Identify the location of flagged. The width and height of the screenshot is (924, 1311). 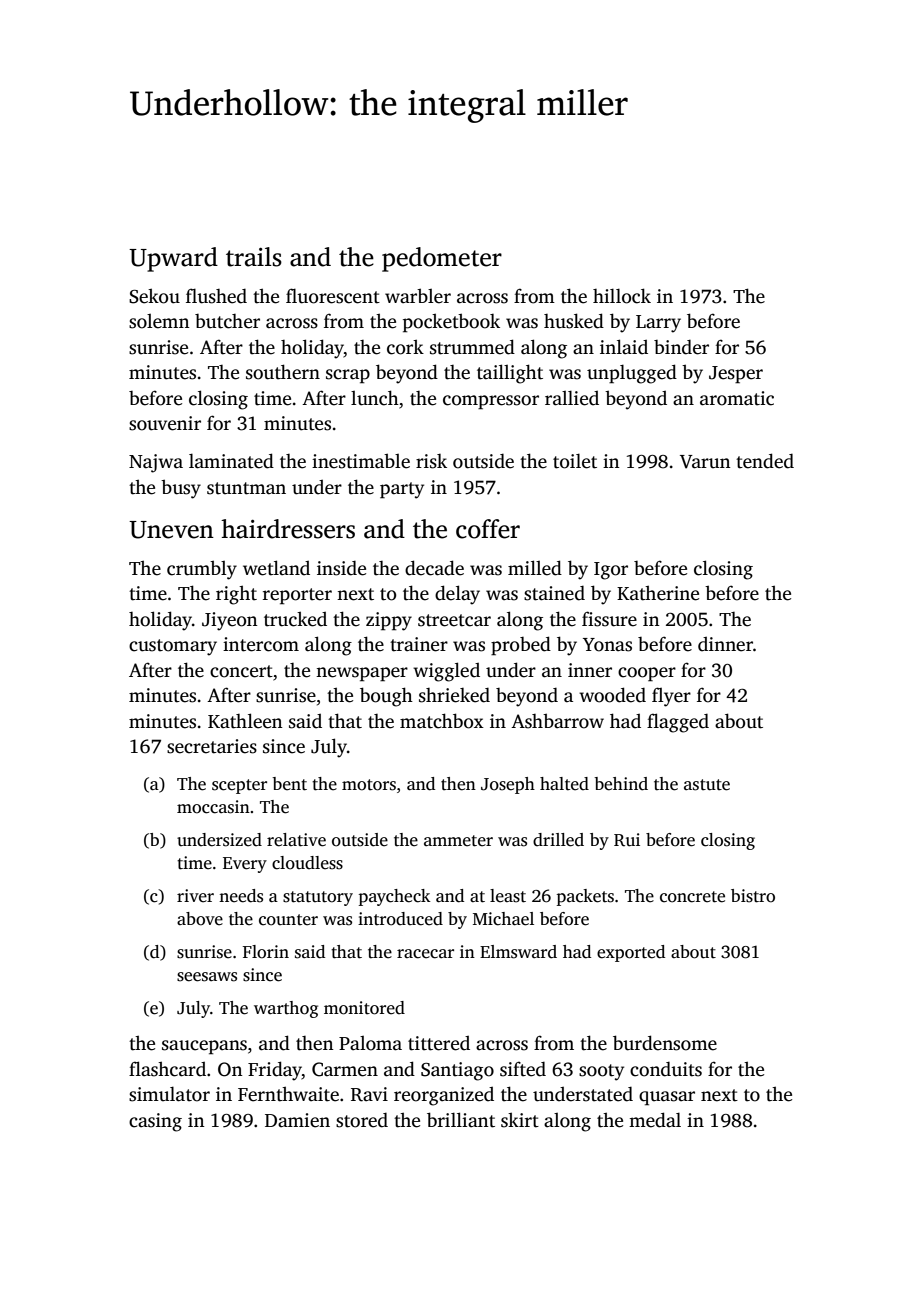
(678, 723).
